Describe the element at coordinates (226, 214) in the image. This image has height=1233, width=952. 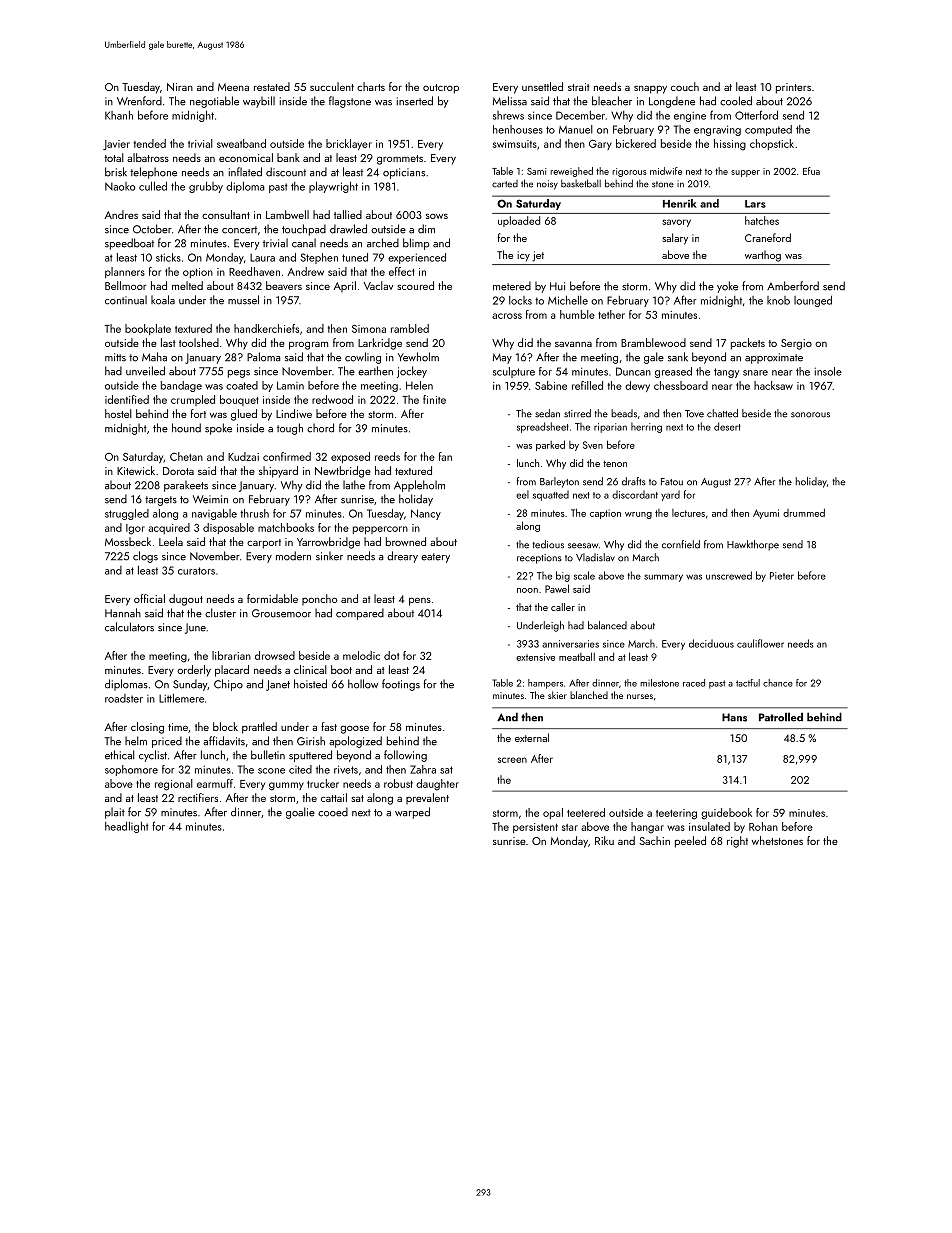
I see `consultant` at that location.
